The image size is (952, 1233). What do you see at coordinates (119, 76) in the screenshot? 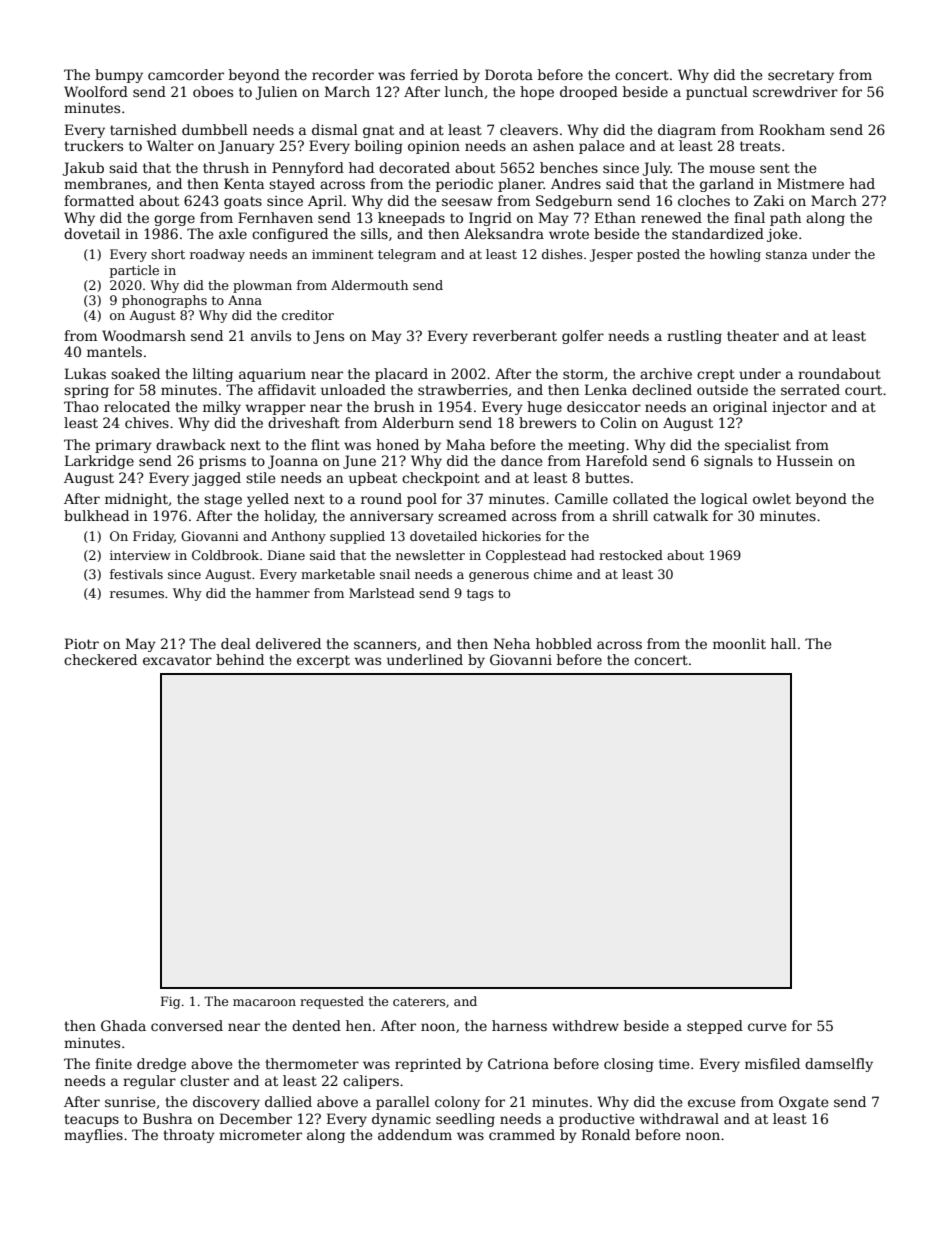
I see `bumpy` at bounding box center [119, 76].
